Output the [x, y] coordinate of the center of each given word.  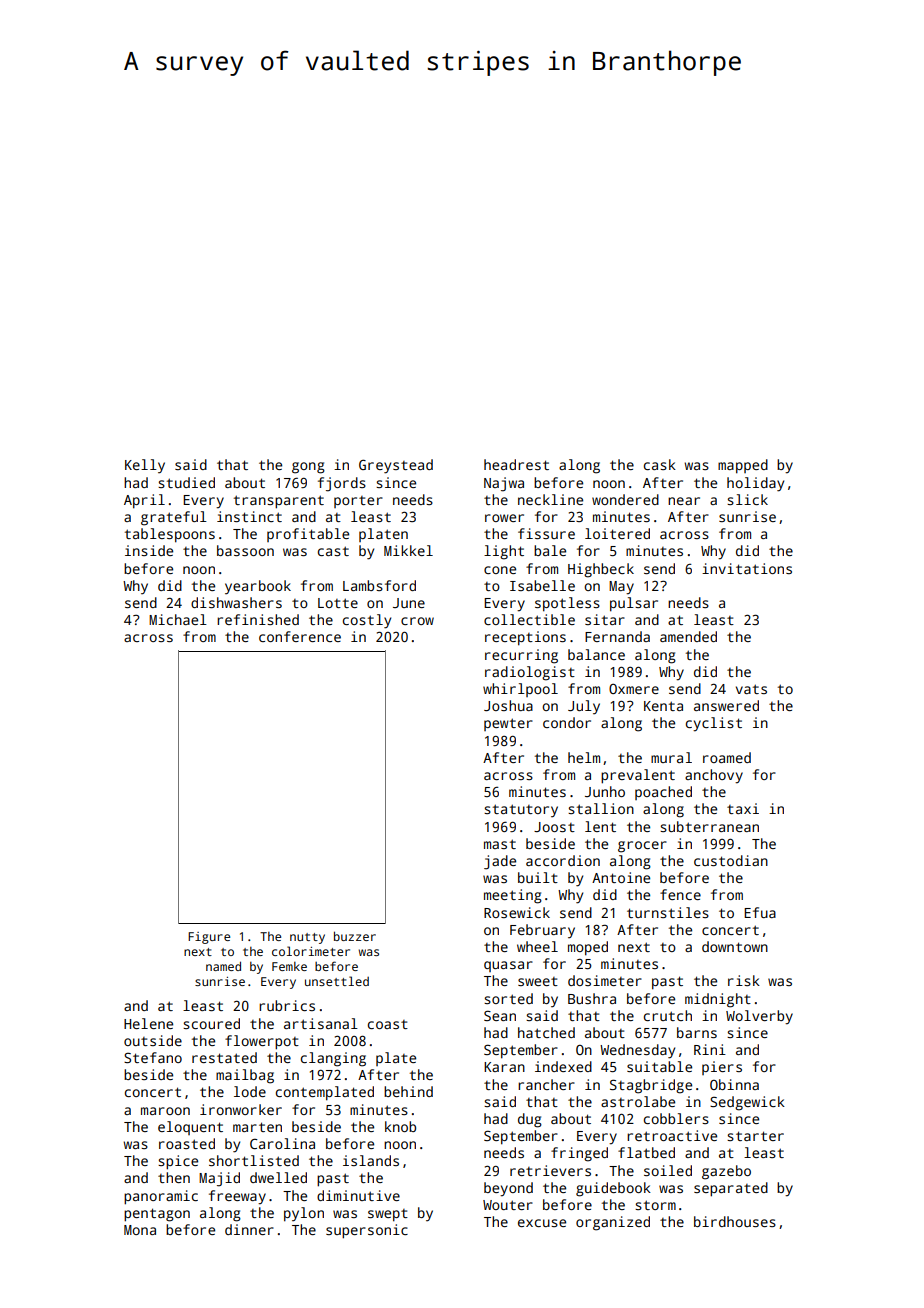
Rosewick [517, 912]
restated [224, 1057]
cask [660, 464]
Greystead [396, 466]
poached [663, 793]
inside [149, 550]
